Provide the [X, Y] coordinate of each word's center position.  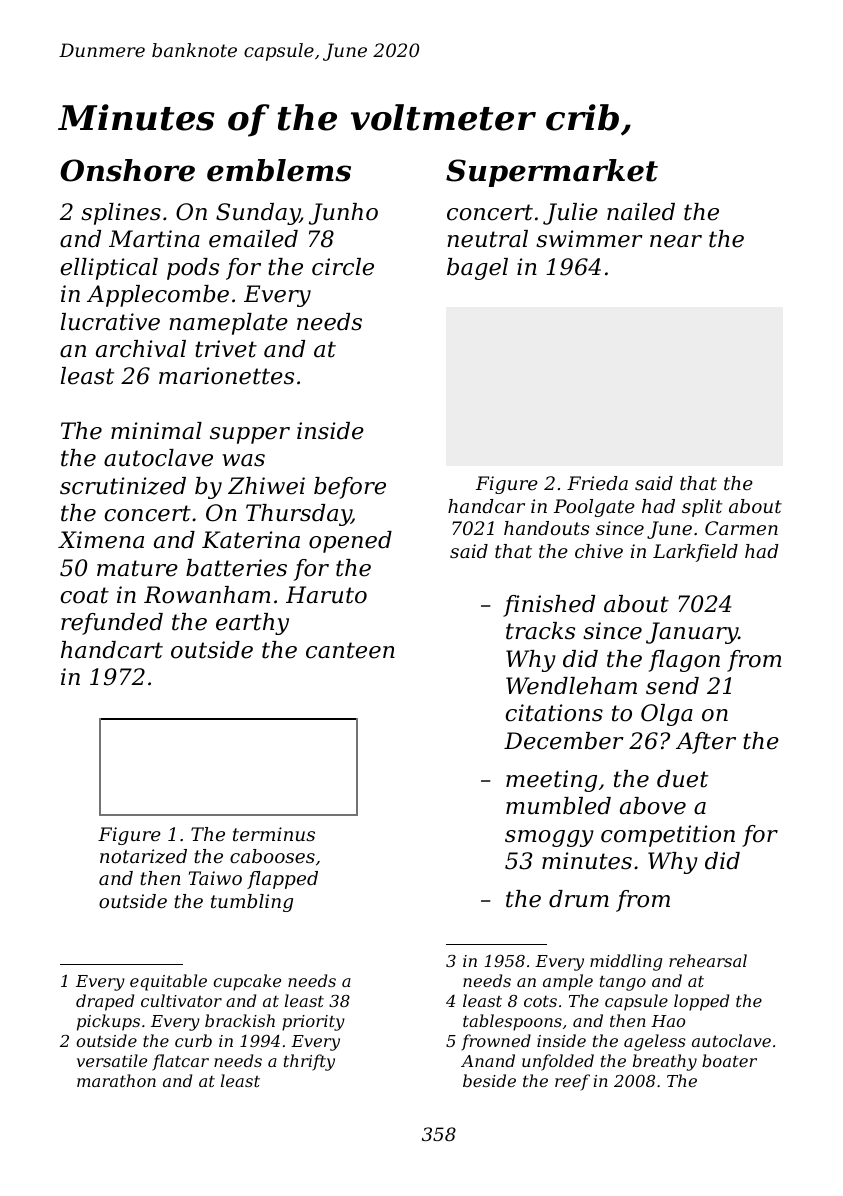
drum [579, 899]
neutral [487, 239]
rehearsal [708, 960]
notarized [143, 856]
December [564, 741]
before [350, 488]
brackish [240, 1020]
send [672, 686]
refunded [112, 624]
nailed [641, 212]
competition [668, 836]
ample [568, 982]
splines [121, 214]
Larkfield [695, 553]
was [244, 460]
